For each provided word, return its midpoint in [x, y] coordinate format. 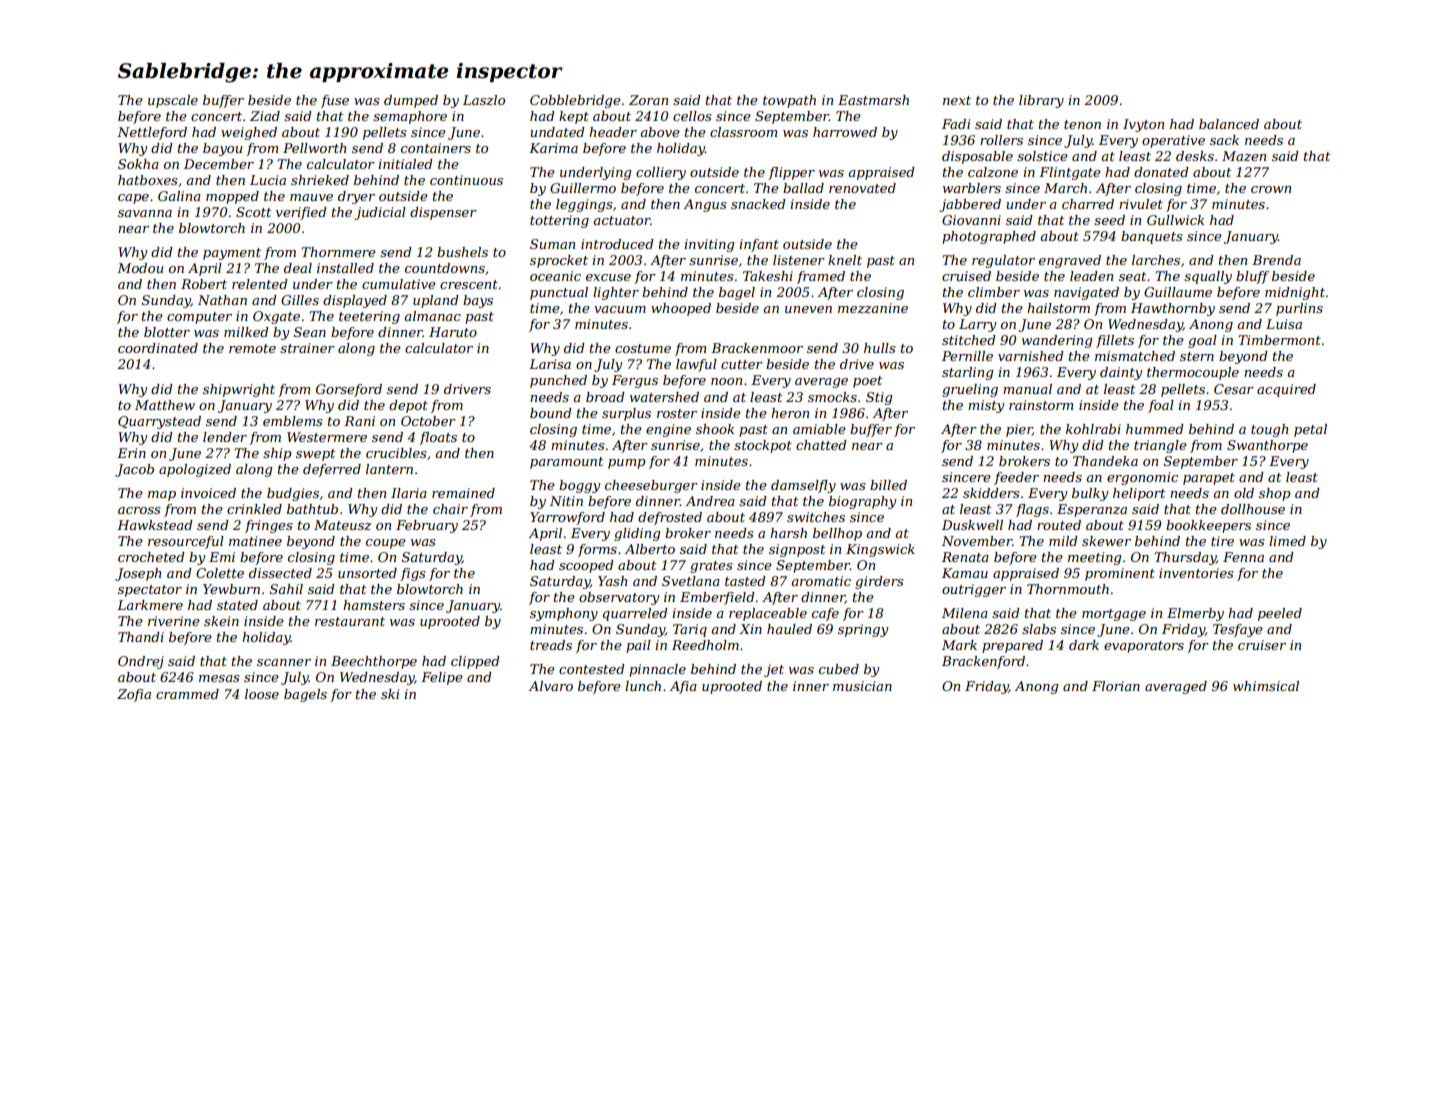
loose [262, 694]
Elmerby [1195, 614]
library [1041, 101]
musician [862, 686]
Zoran [648, 100]
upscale [173, 101]
